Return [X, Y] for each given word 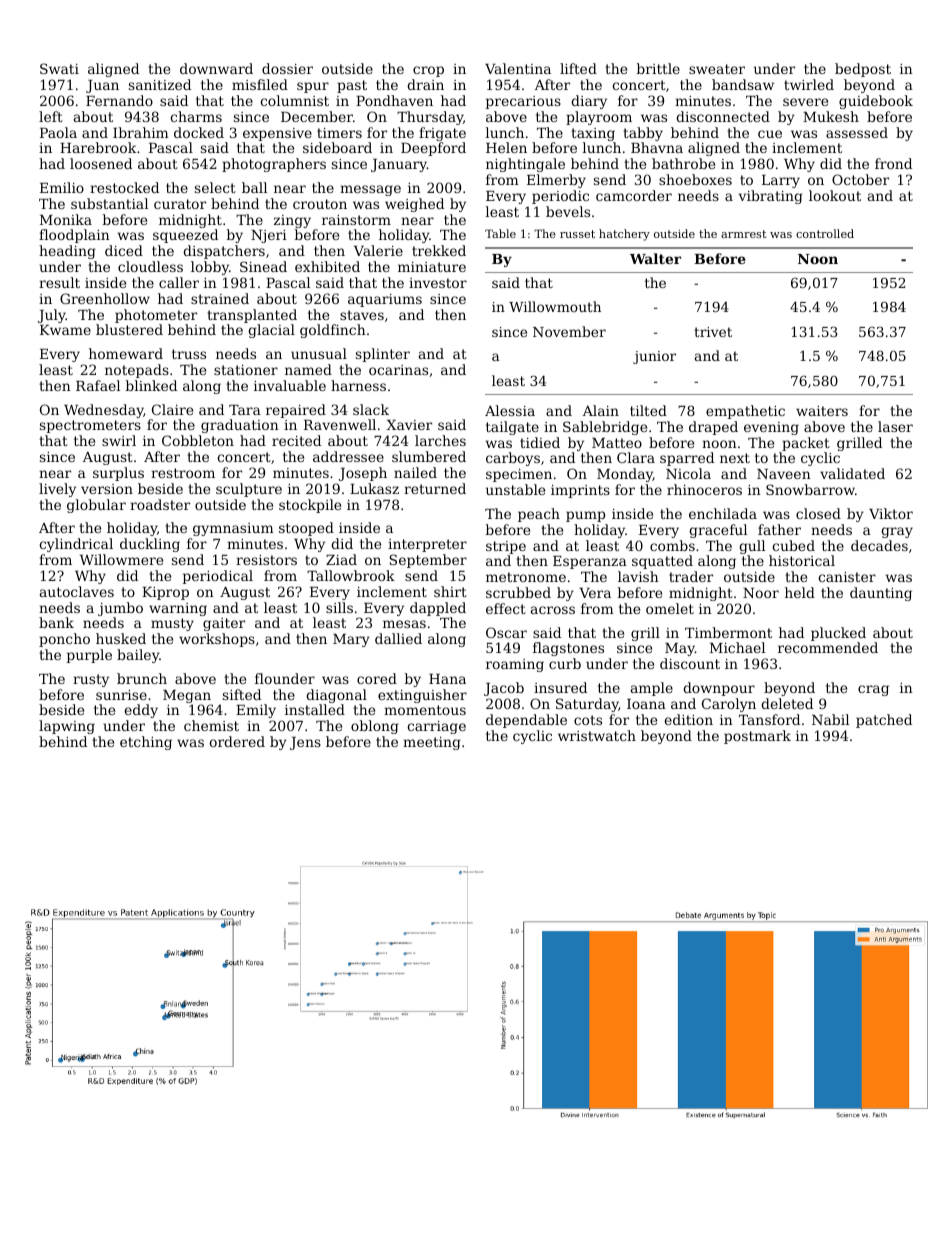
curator [180, 204]
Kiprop [165, 593]
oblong [375, 727]
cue [770, 134]
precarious [523, 102]
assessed [857, 132]
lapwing [67, 727]
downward [216, 68]
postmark [757, 737]
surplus [118, 474]
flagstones [568, 649]
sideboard [337, 147]
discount [690, 663]
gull [752, 547]
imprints [580, 491]
